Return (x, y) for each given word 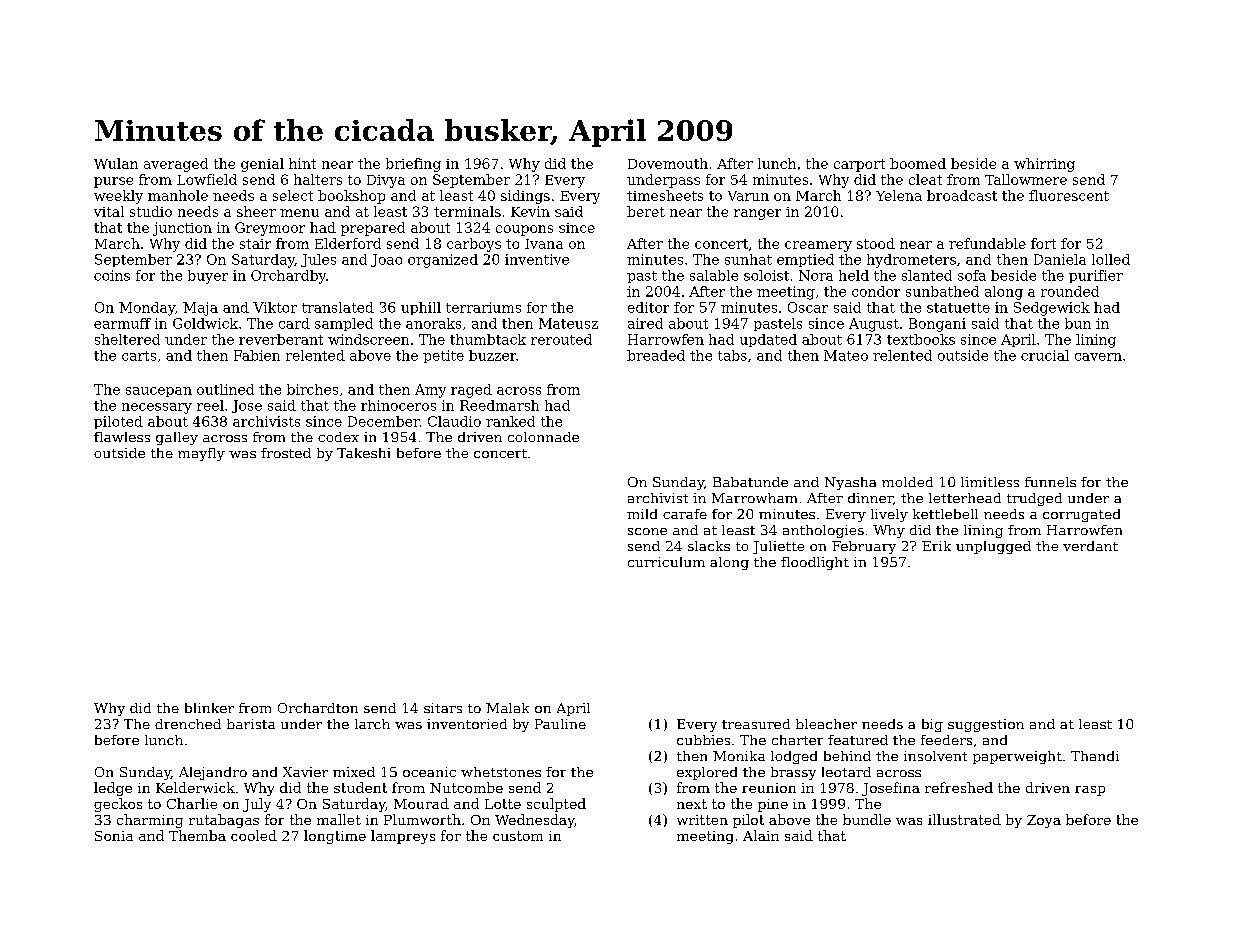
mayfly (201, 454)
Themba (197, 835)
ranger (757, 214)
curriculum (666, 562)
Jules (318, 260)
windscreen (368, 339)
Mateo (846, 355)
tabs (732, 355)
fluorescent (1069, 195)
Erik (936, 546)
